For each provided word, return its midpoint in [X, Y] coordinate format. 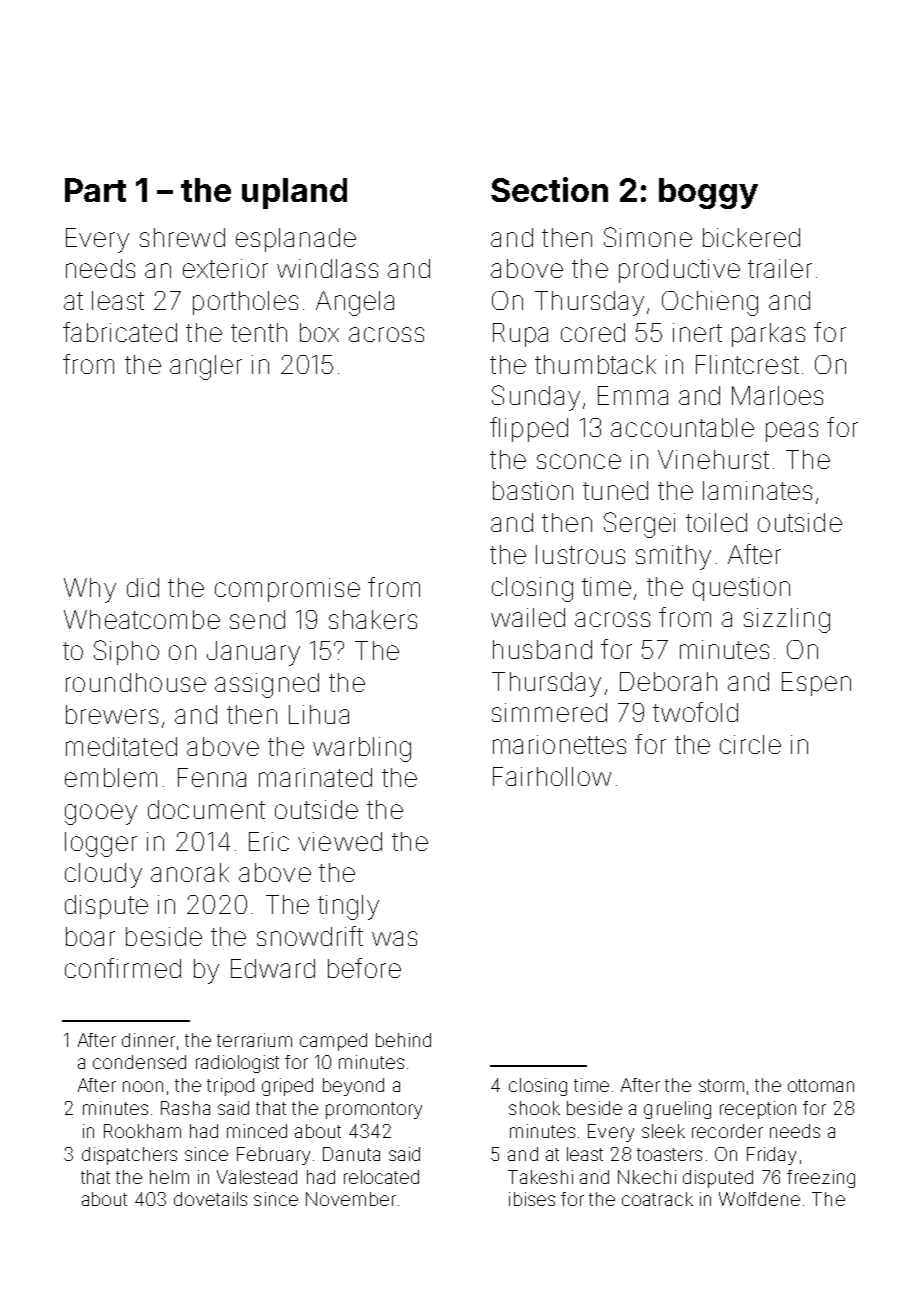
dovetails [210, 1199]
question [741, 589]
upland [294, 193]
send [257, 619]
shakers [373, 619]
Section [549, 189]
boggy [708, 193]
